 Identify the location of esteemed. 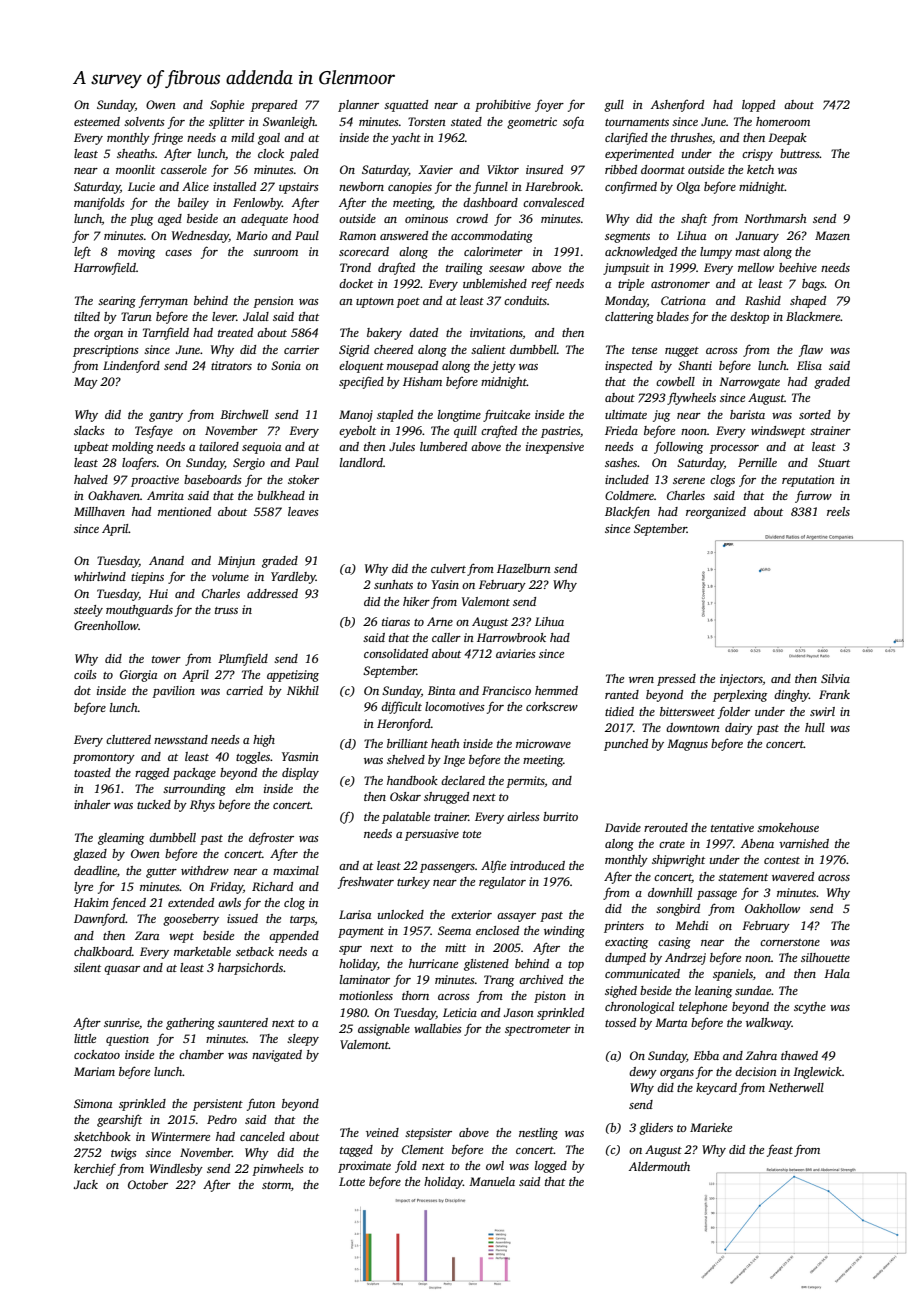
(97, 121).
